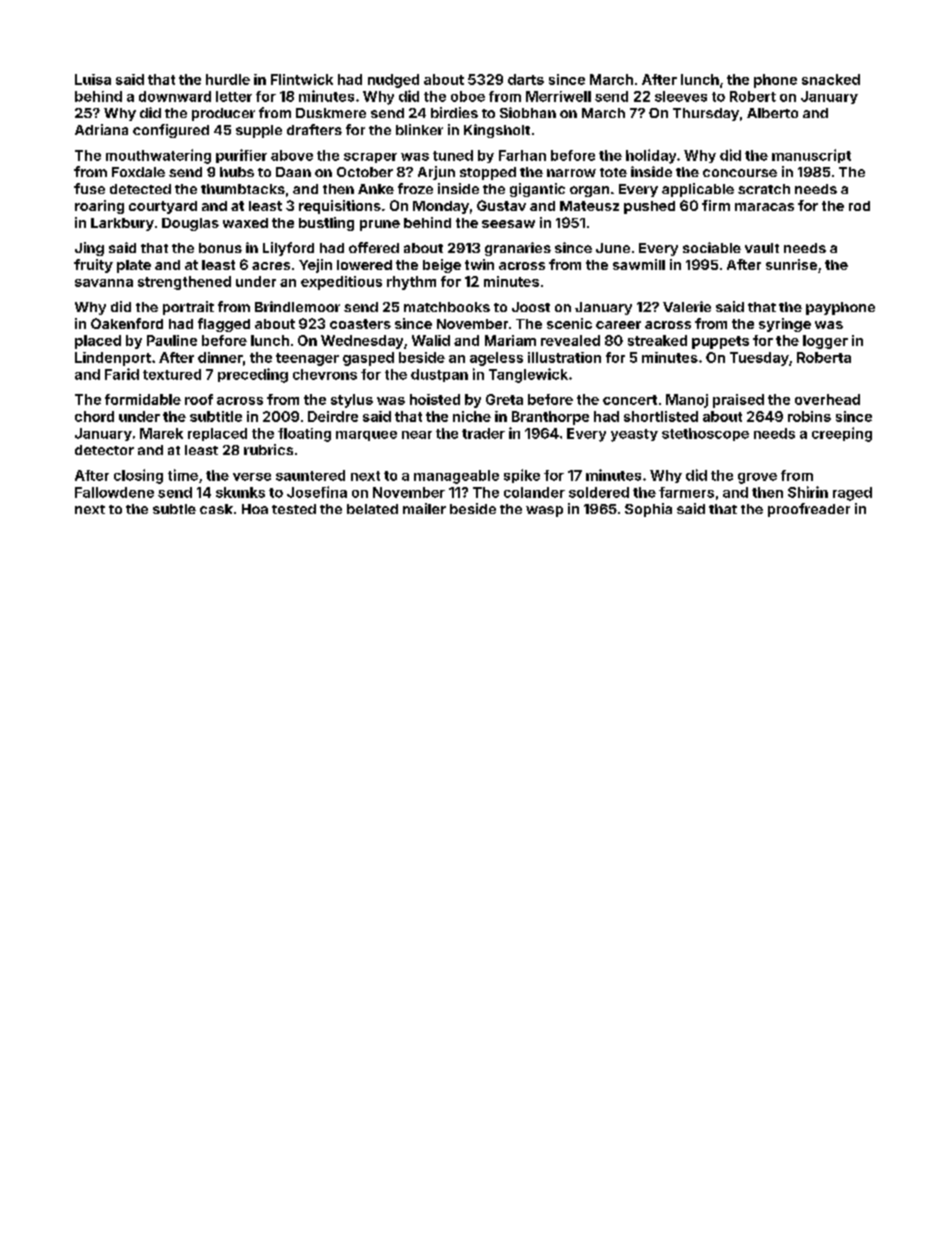 Image resolution: width=952 pixels, height=1233 pixels. What do you see at coordinates (174, 509) in the screenshot?
I see `subtle` at bounding box center [174, 509].
